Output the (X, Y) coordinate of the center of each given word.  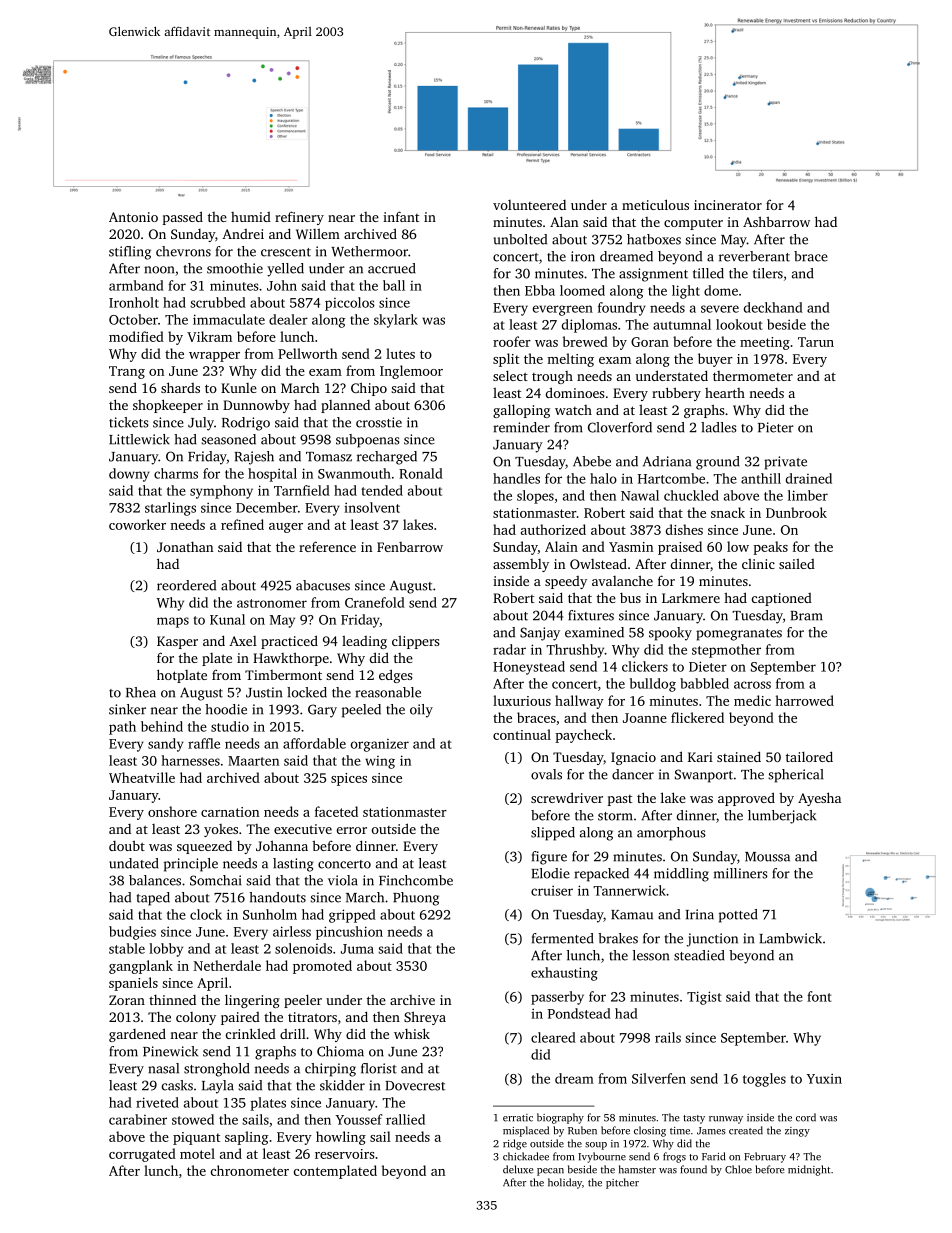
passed (183, 218)
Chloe (738, 1169)
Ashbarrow (776, 221)
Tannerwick (629, 890)
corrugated (142, 1155)
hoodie (226, 709)
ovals (546, 774)
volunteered (529, 205)
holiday (565, 1183)
